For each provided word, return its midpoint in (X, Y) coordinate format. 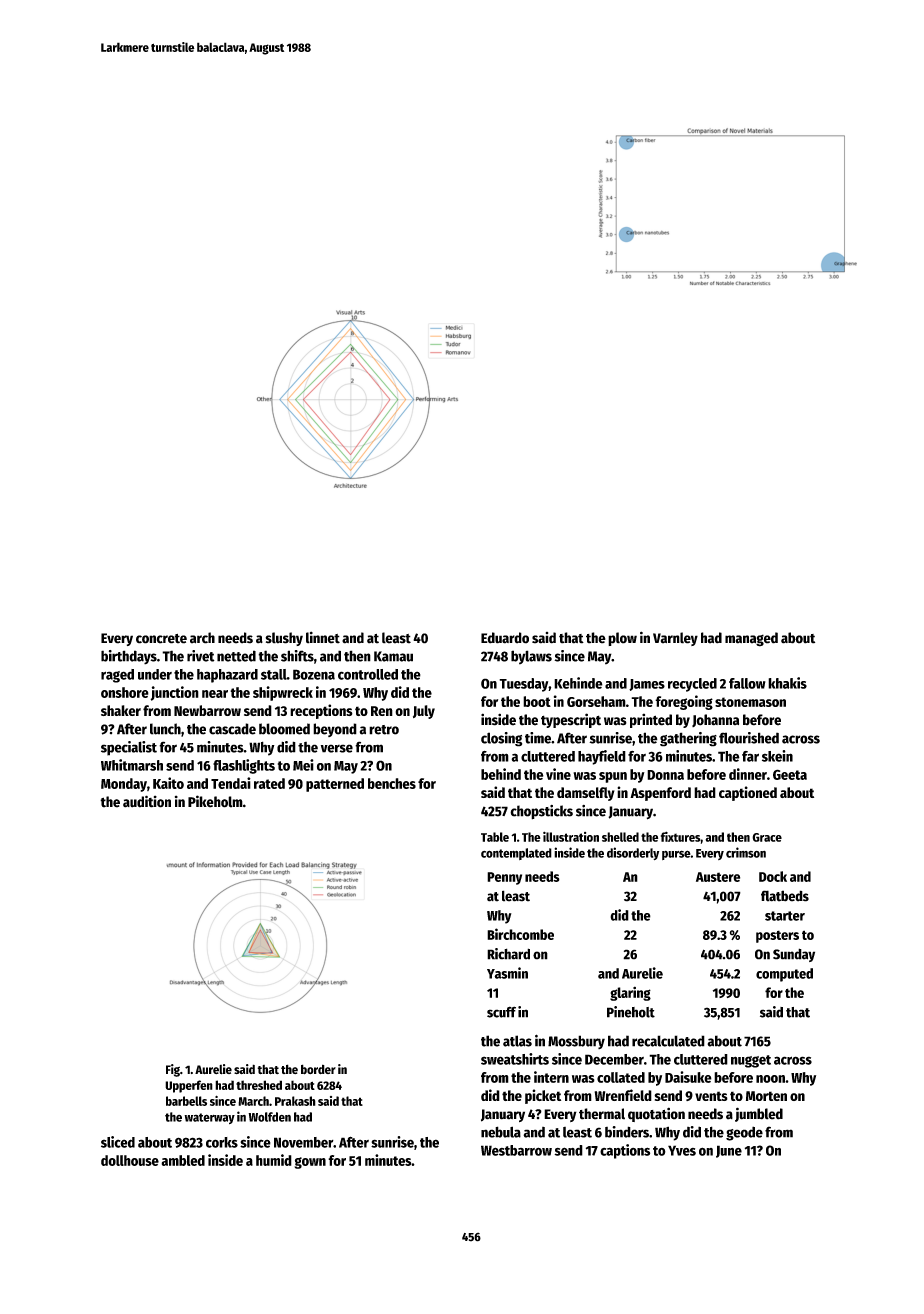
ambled (183, 1160)
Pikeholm (215, 801)
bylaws (531, 657)
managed (751, 639)
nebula (501, 1132)
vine (558, 774)
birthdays (129, 657)
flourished (749, 738)
